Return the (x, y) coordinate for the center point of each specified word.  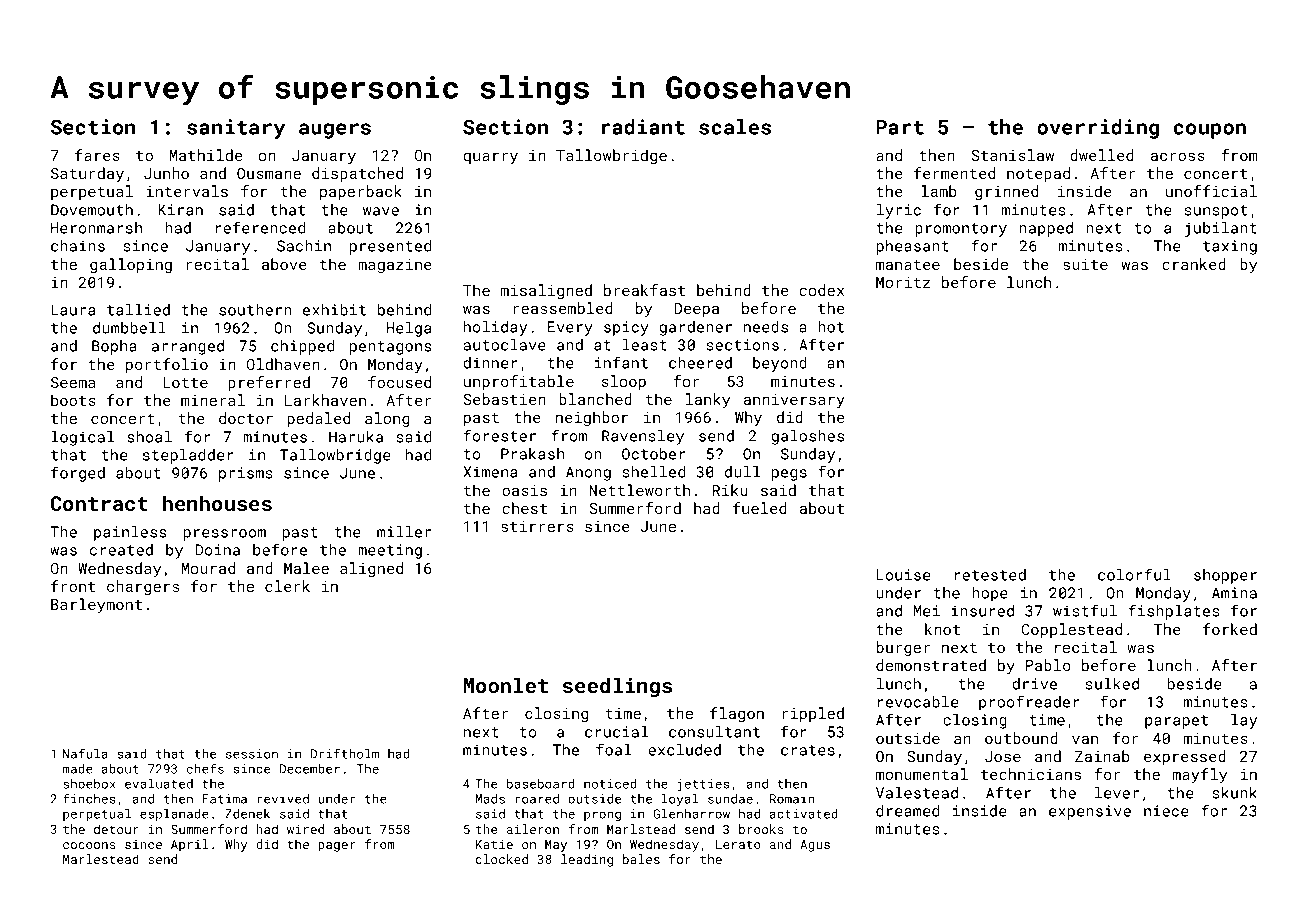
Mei (927, 611)
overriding (1098, 129)
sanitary (236, 129)
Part (900, 127)
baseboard (541, 784)
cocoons (89, 845)
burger (903, 648)
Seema (73, 382)
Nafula (85, 753)
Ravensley (643, 437)
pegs (789, 475)
